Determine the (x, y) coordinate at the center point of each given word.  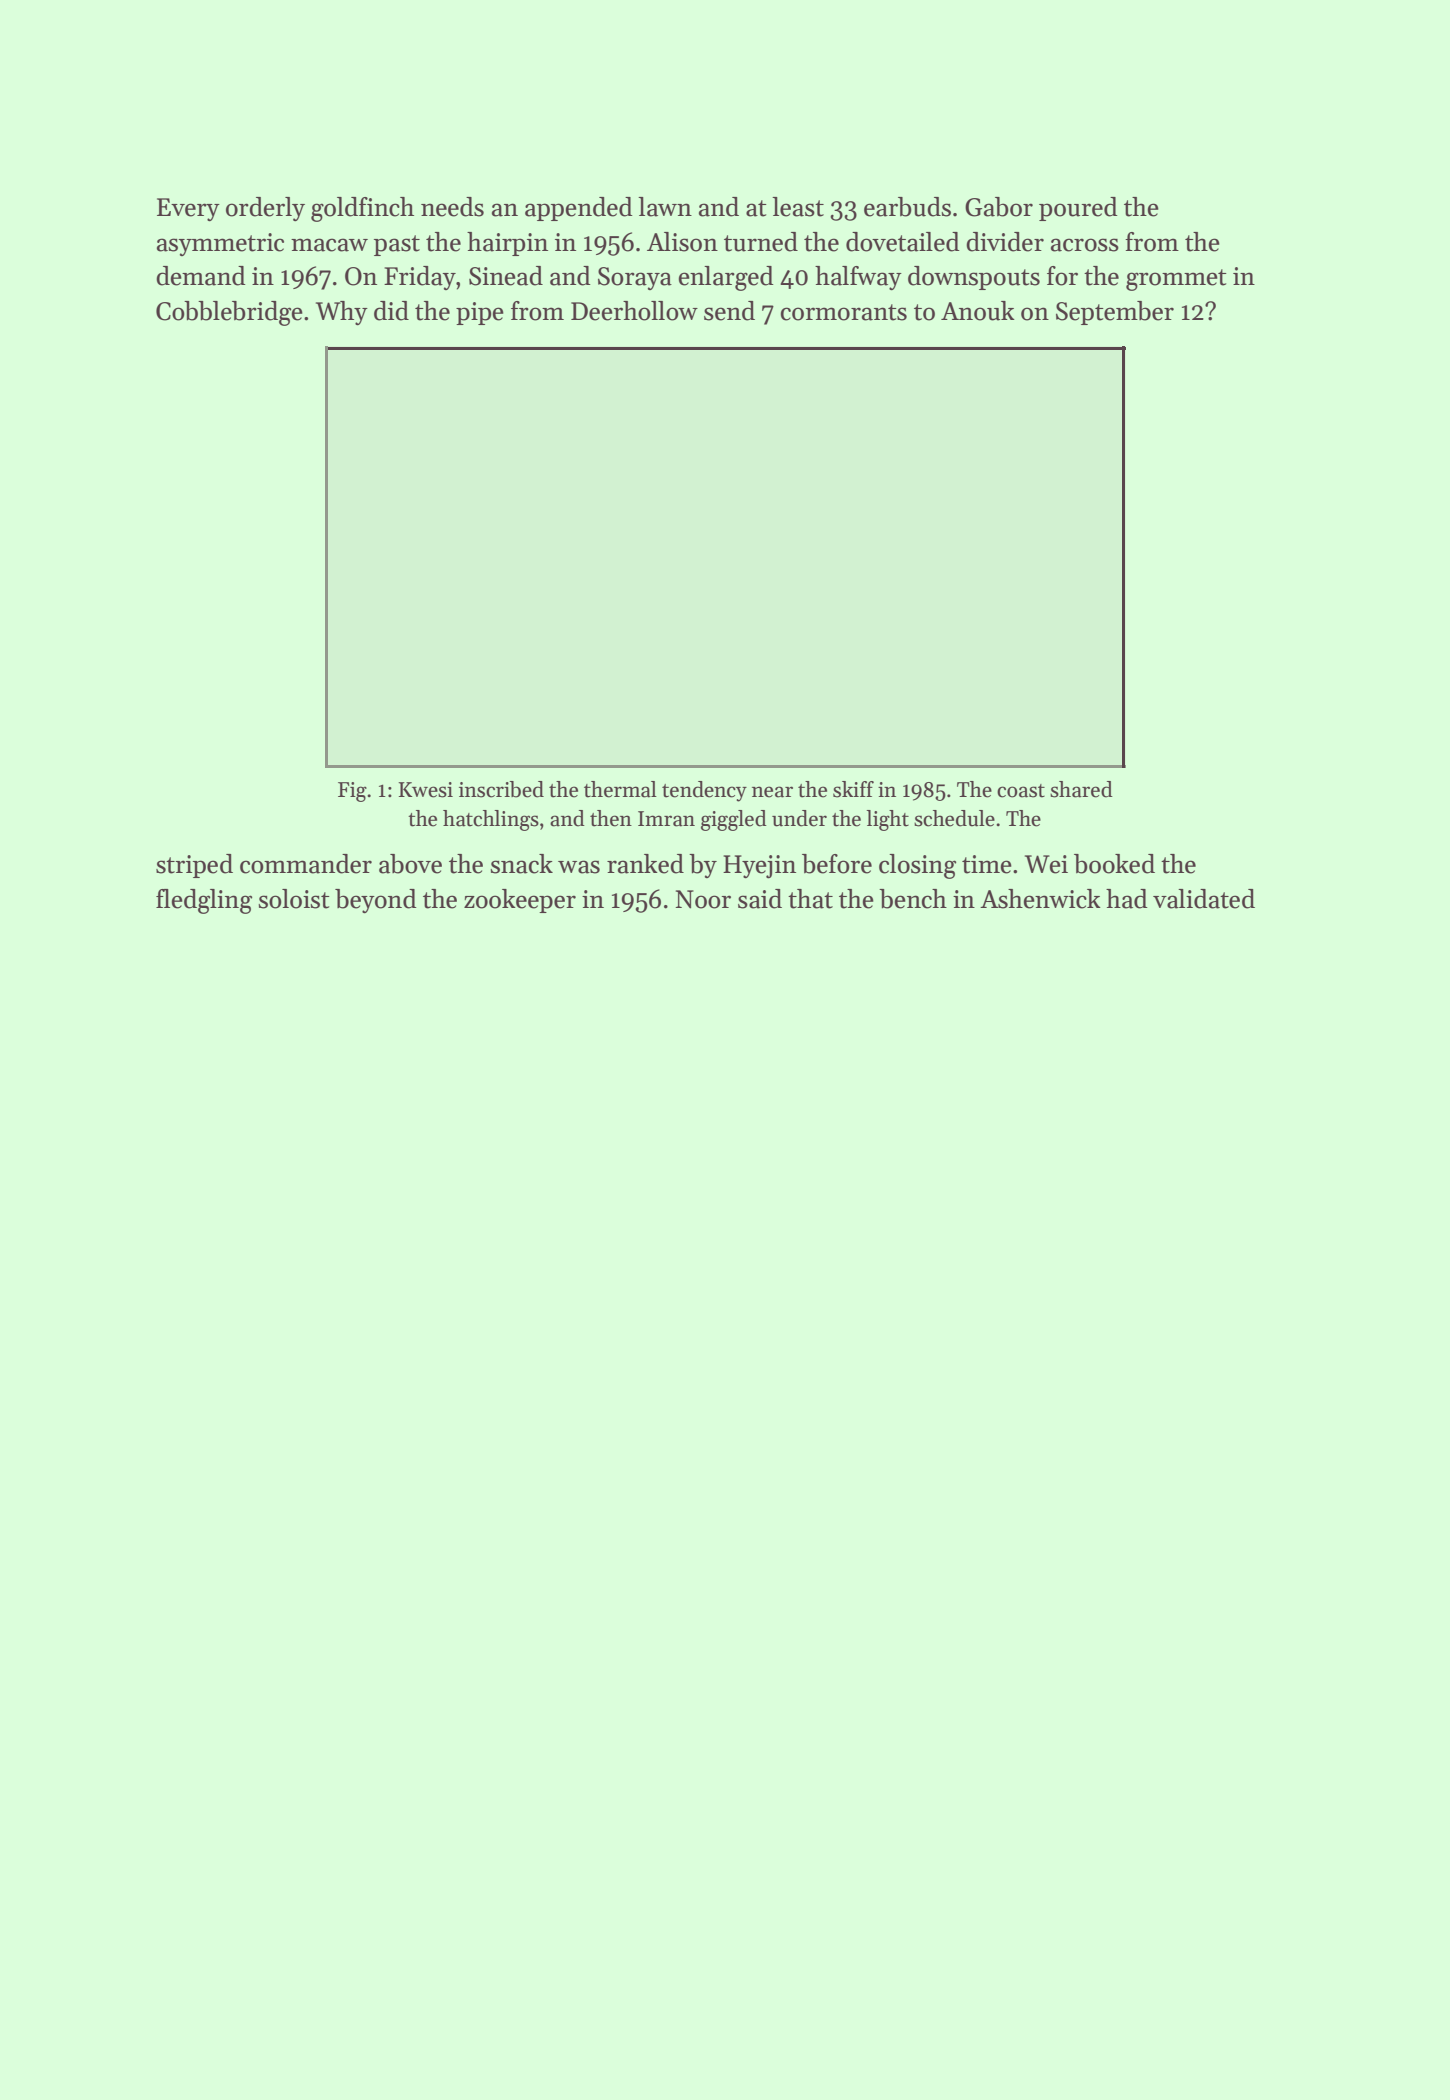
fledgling (204, 901)
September (1115, 313)
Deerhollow (634, 311)
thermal (620, 789)
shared (1081, 789)
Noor (703, 899)
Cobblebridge (229, 313)
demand (201, 276)
